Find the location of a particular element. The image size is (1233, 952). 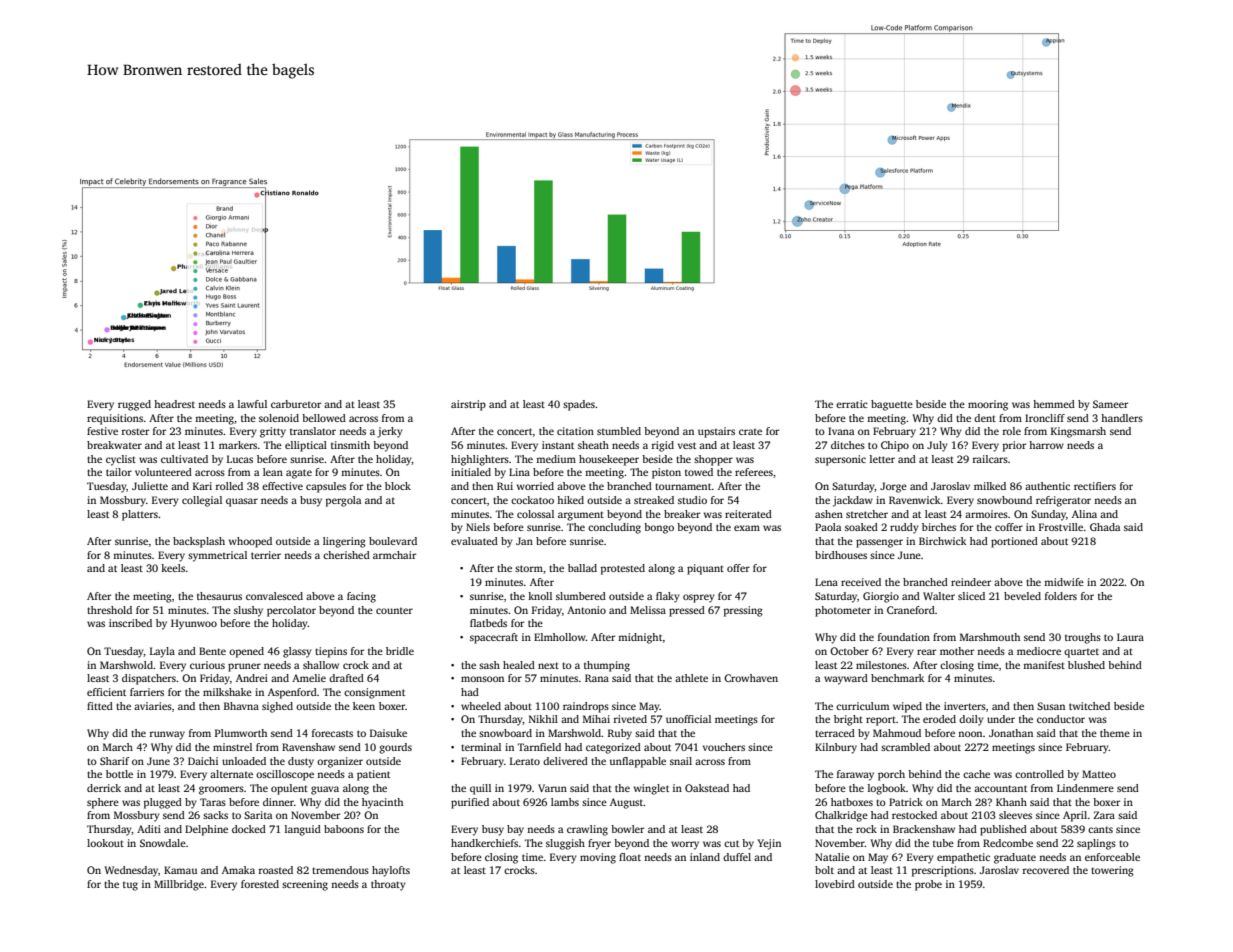

beveled is located at coordinates (1022, 596).
